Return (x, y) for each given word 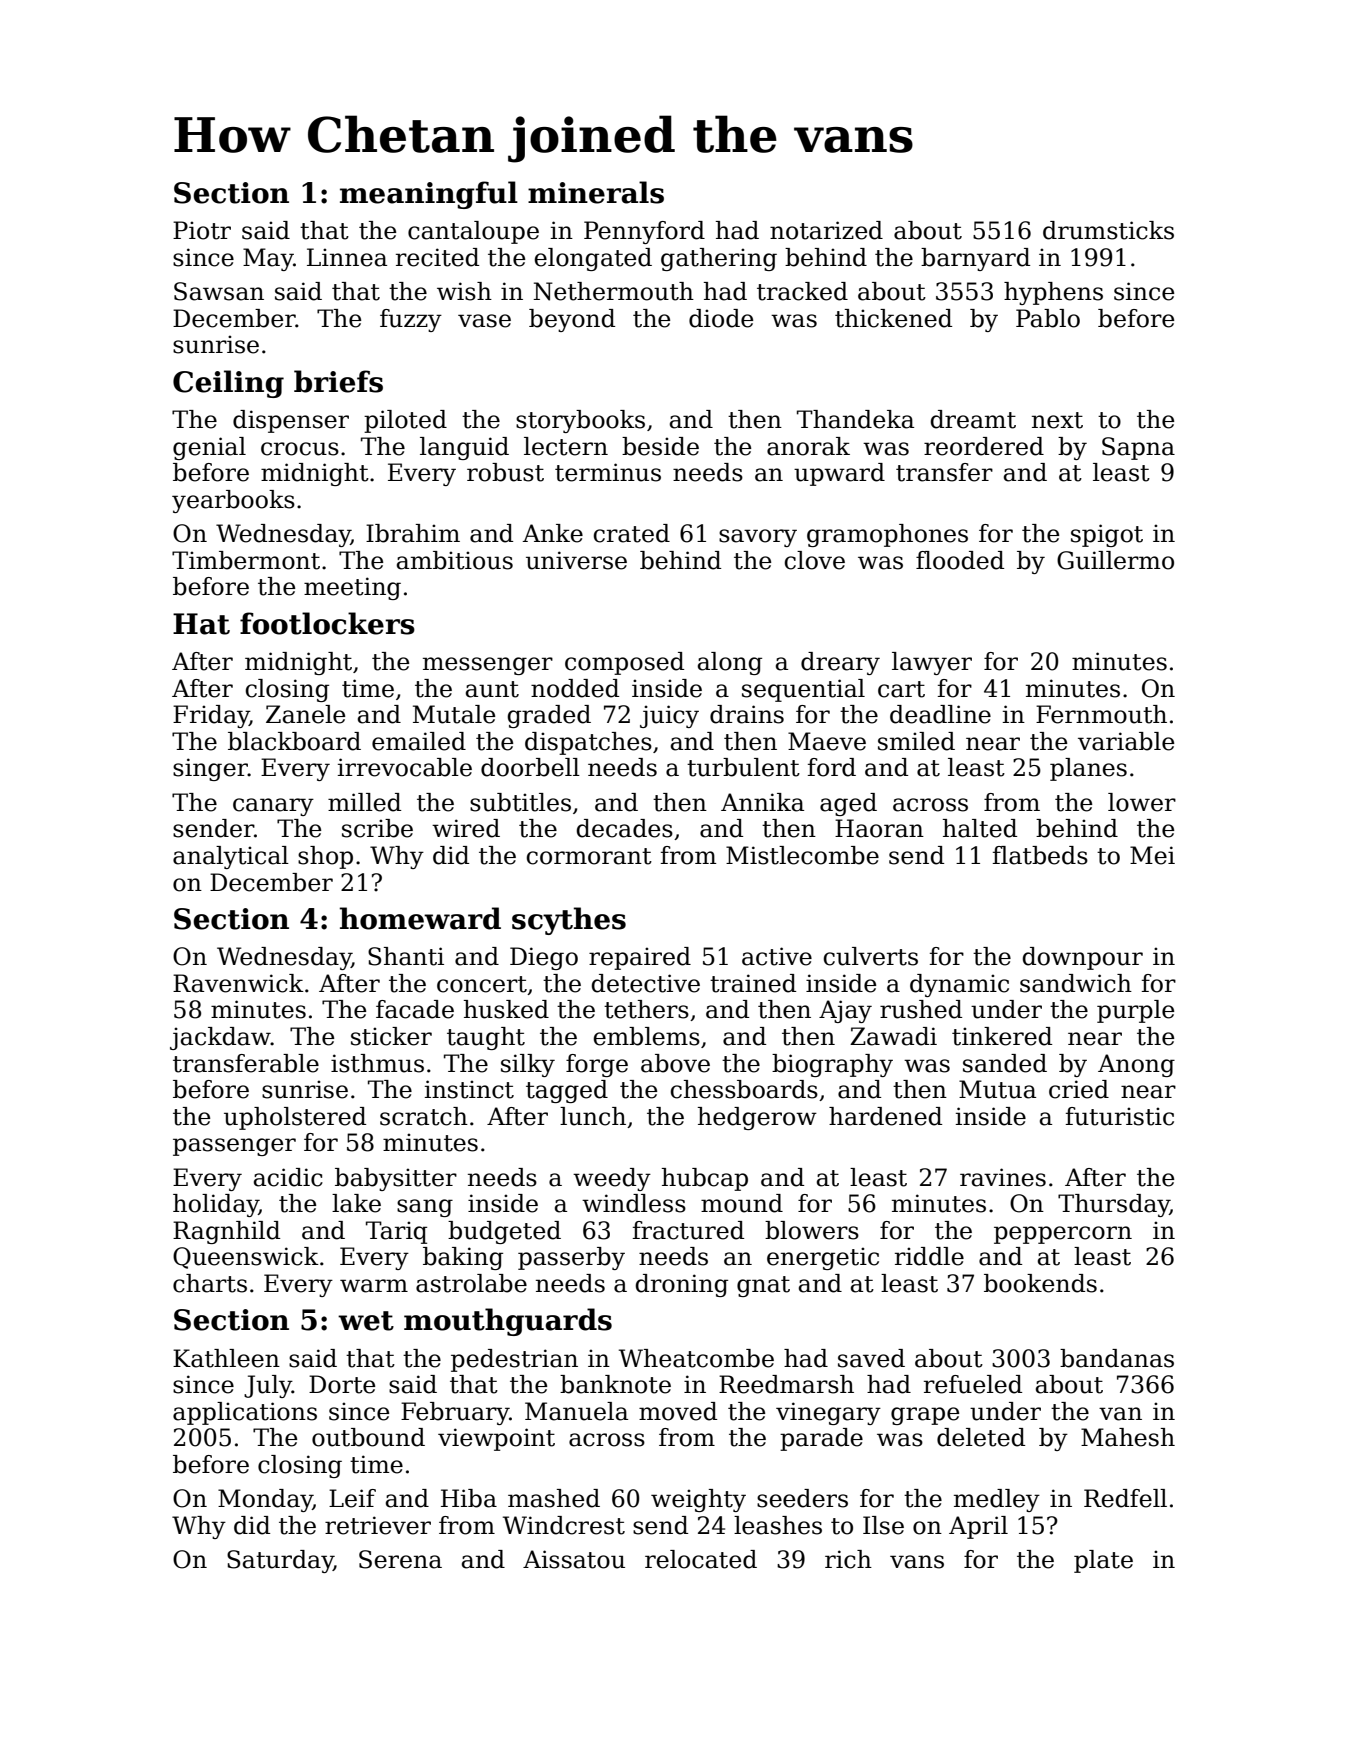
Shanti (406, 956)
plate (1103, 1561)
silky (528, 1065)
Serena (400, 1559)
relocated (701, 1559)
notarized (826, 230)
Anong (1136, 1065)
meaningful (429, 195)
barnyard (975, 259)
